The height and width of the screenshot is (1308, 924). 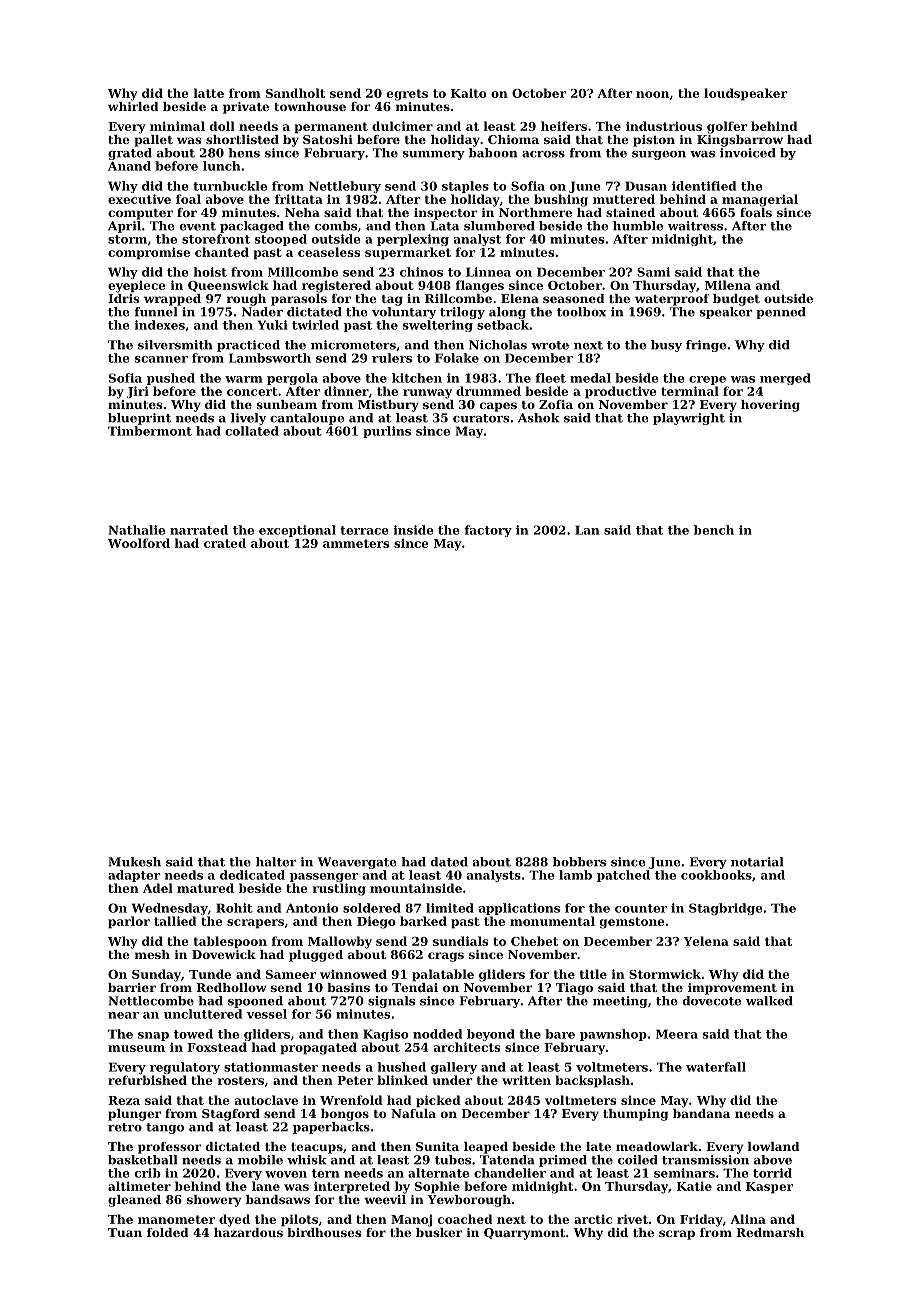 What do you see at coordinates (299, 199) in the screenshot?
I see `frittata` at bounding box center [299, 199].
